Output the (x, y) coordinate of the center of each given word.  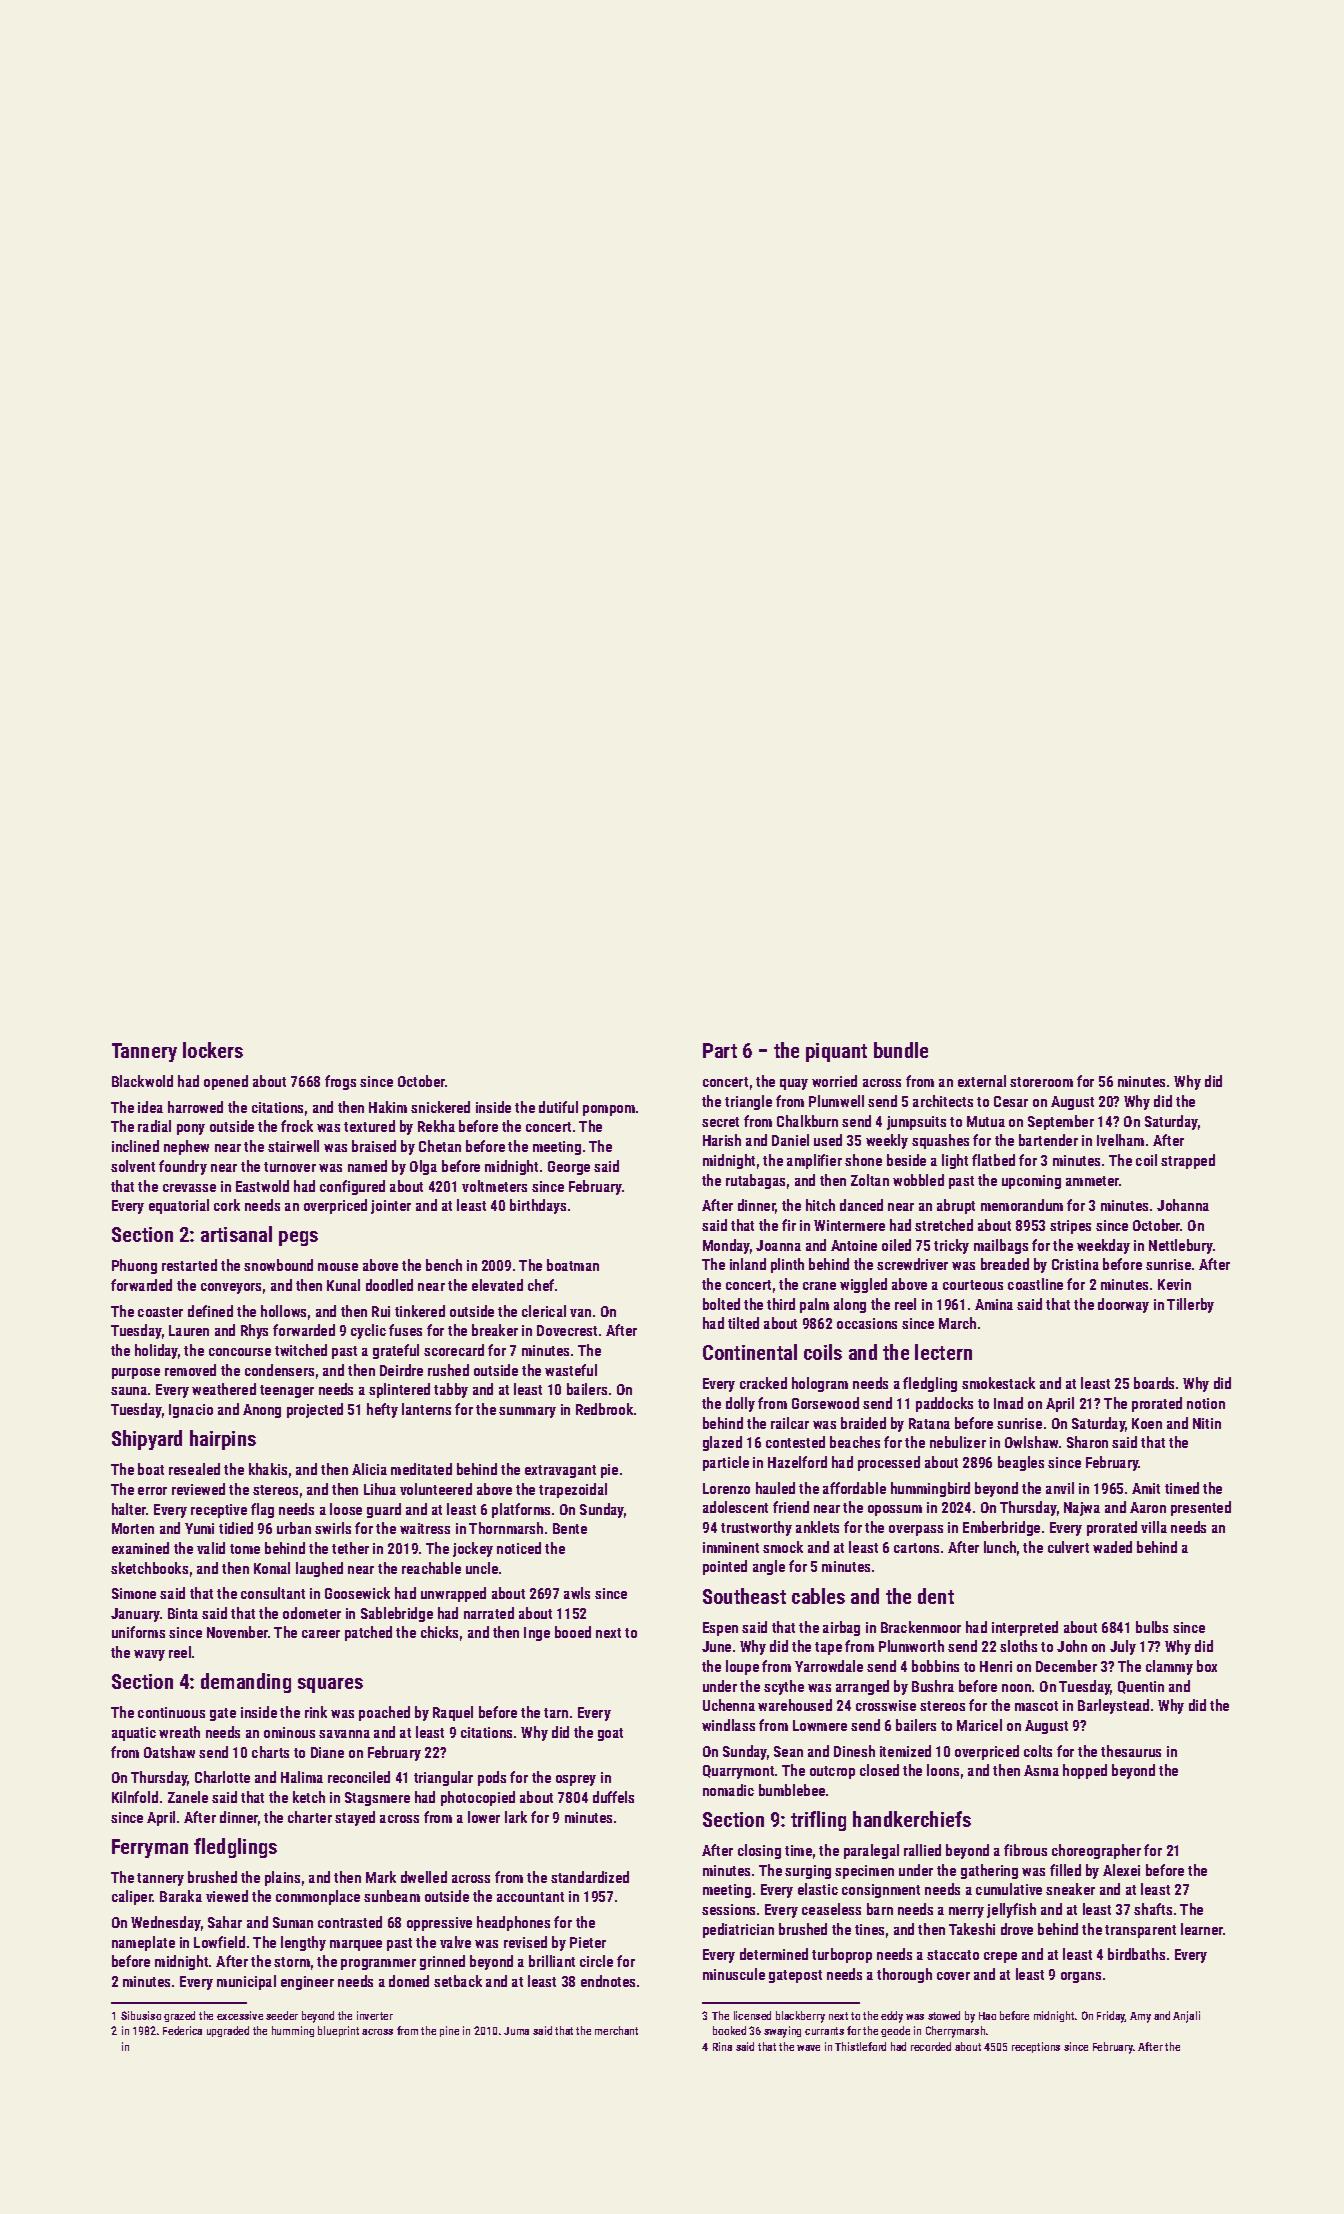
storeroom (1041, 1082)
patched (368, 1633)
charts (270, 1752)
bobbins (935, 1666)
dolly (740, 1404)
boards (1154, 1383)
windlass (728, 1725)
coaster (160, 1312)
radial (154, 1126)
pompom (609, 1110)
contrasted (350, 1922)
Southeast (744, 1596)
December (1066, 1666)
